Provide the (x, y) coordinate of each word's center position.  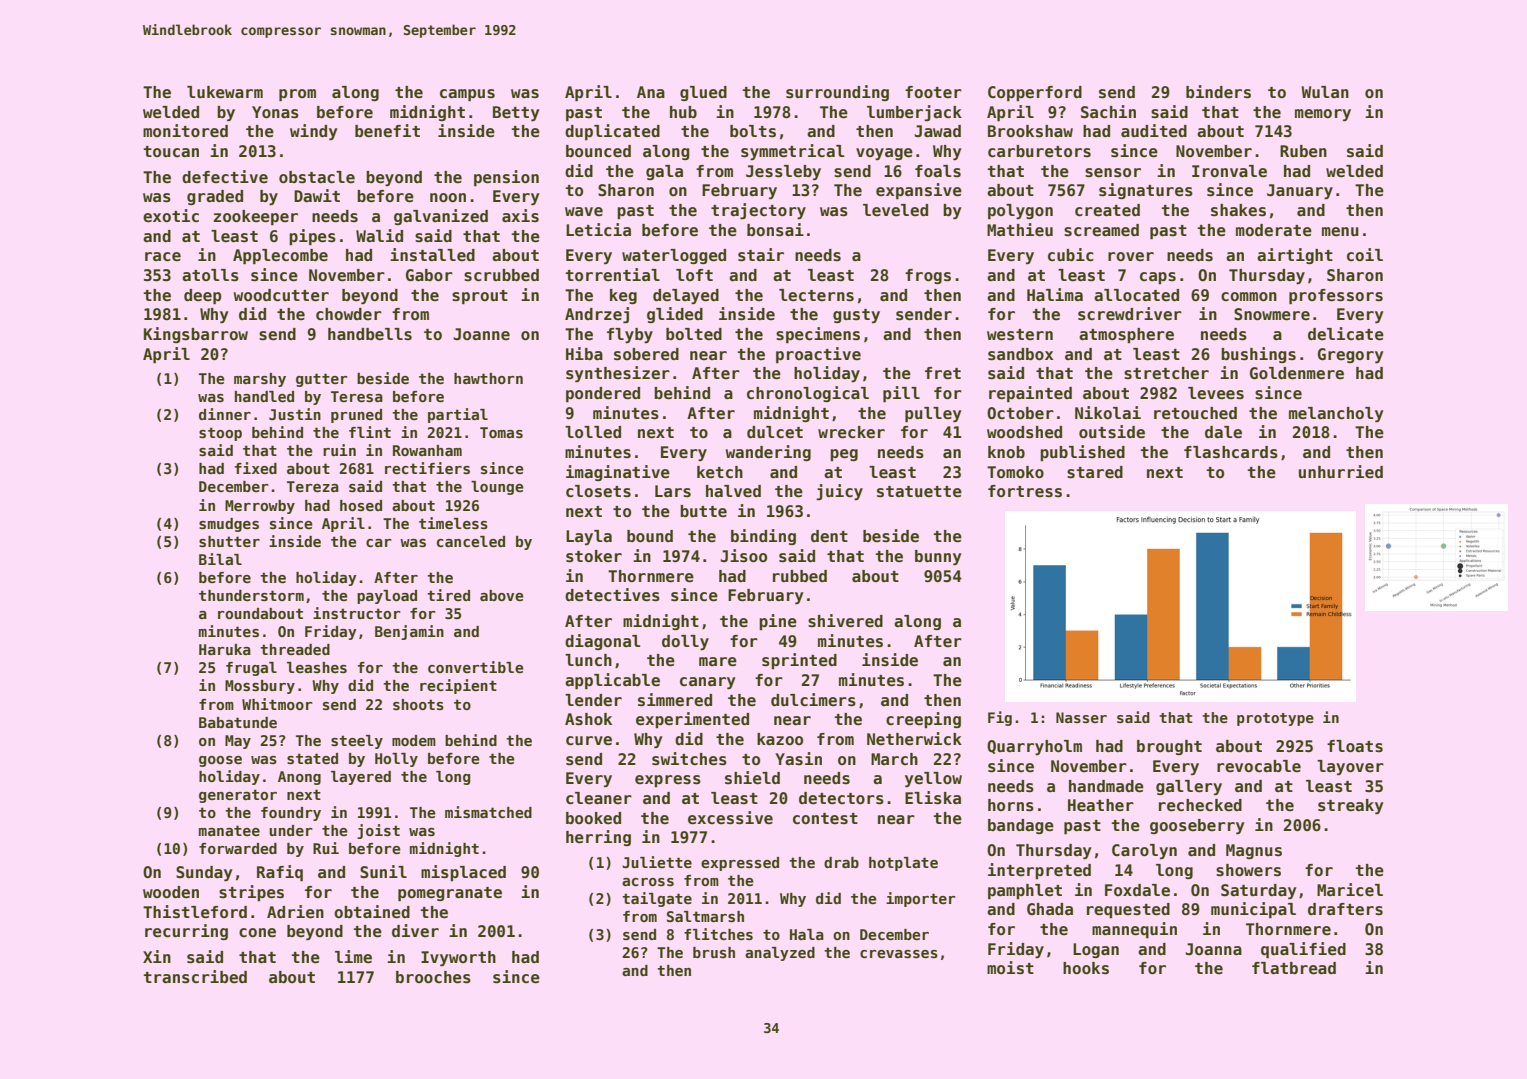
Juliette (657, 862)
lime (353, 957)
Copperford (1035, 94)
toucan (171, 152)
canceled (471, 541)
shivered (845, 621)
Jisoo (743, 556)
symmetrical (793, 152)
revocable (1259, 766)
